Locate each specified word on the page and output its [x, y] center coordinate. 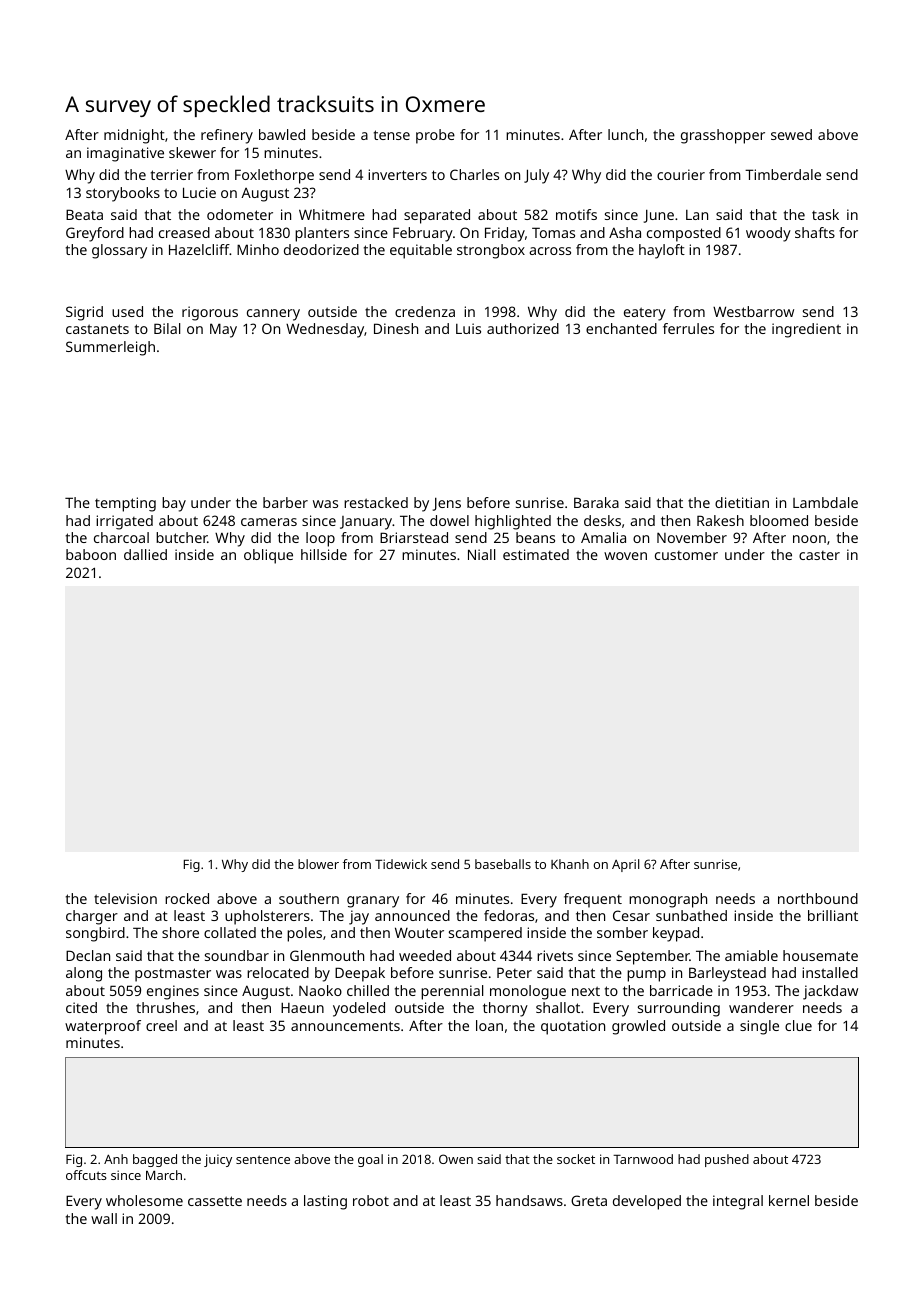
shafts [815, 232]
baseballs [503, 864]
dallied [145, 554]
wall [104, 1218]
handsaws [529, 1200]
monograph [668, 900]
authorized [523, 328]
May [223, 330]
